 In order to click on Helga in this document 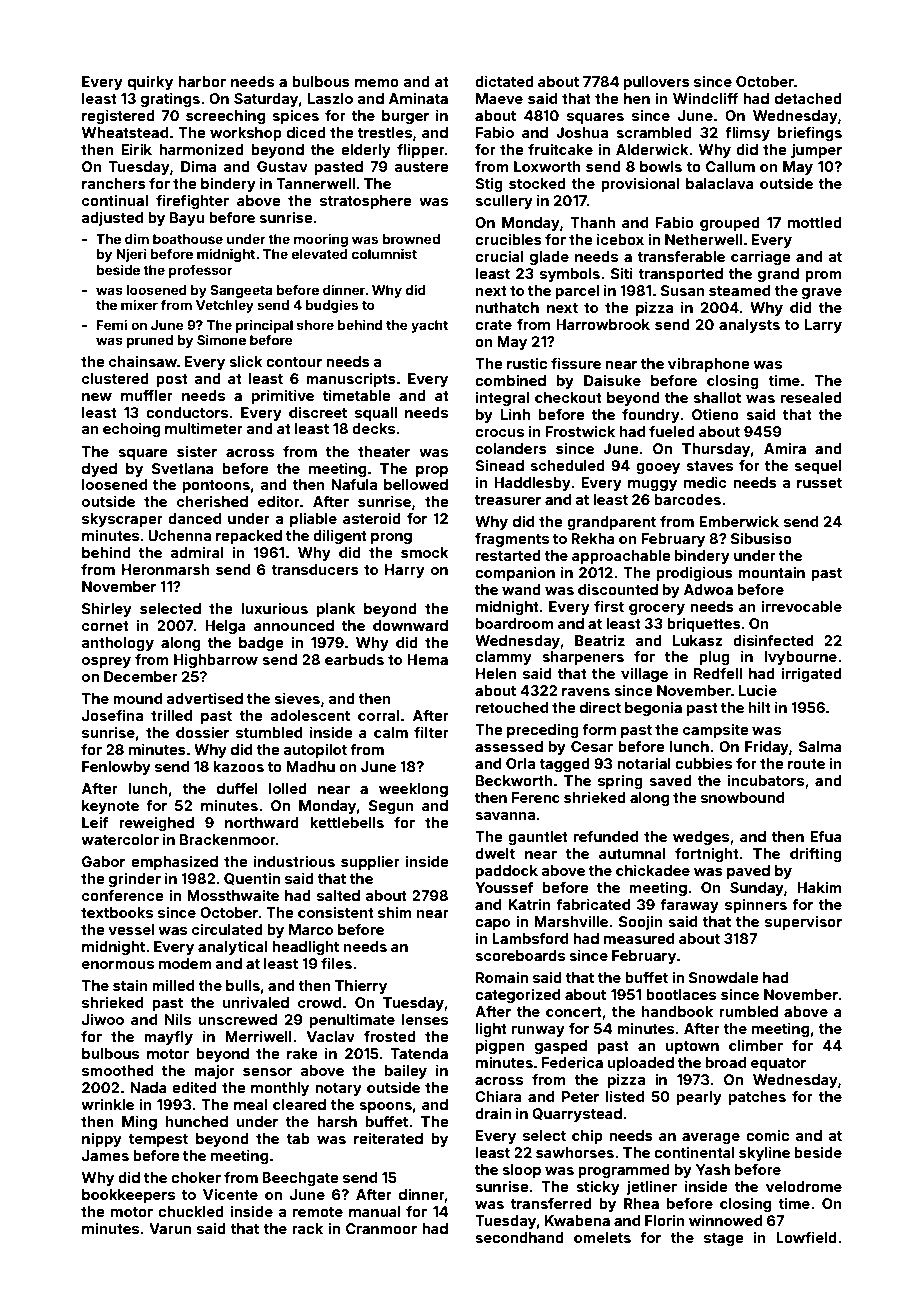, I will do `click(225, 627)`.
